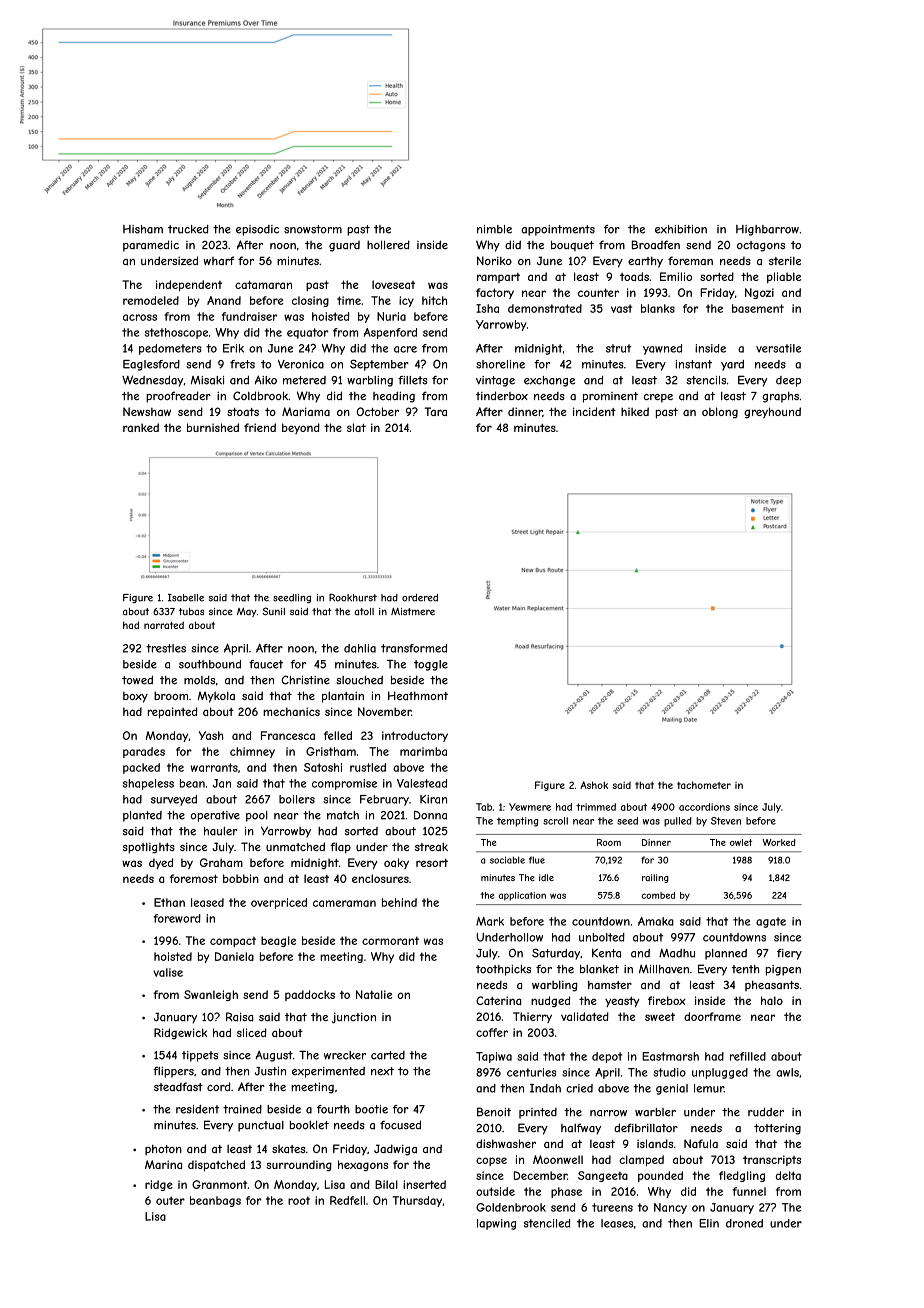 The height and width of the page is (1308, 924). Describe the element at coordinates (174, 800) in the page. I see `surveyed` at that location.
